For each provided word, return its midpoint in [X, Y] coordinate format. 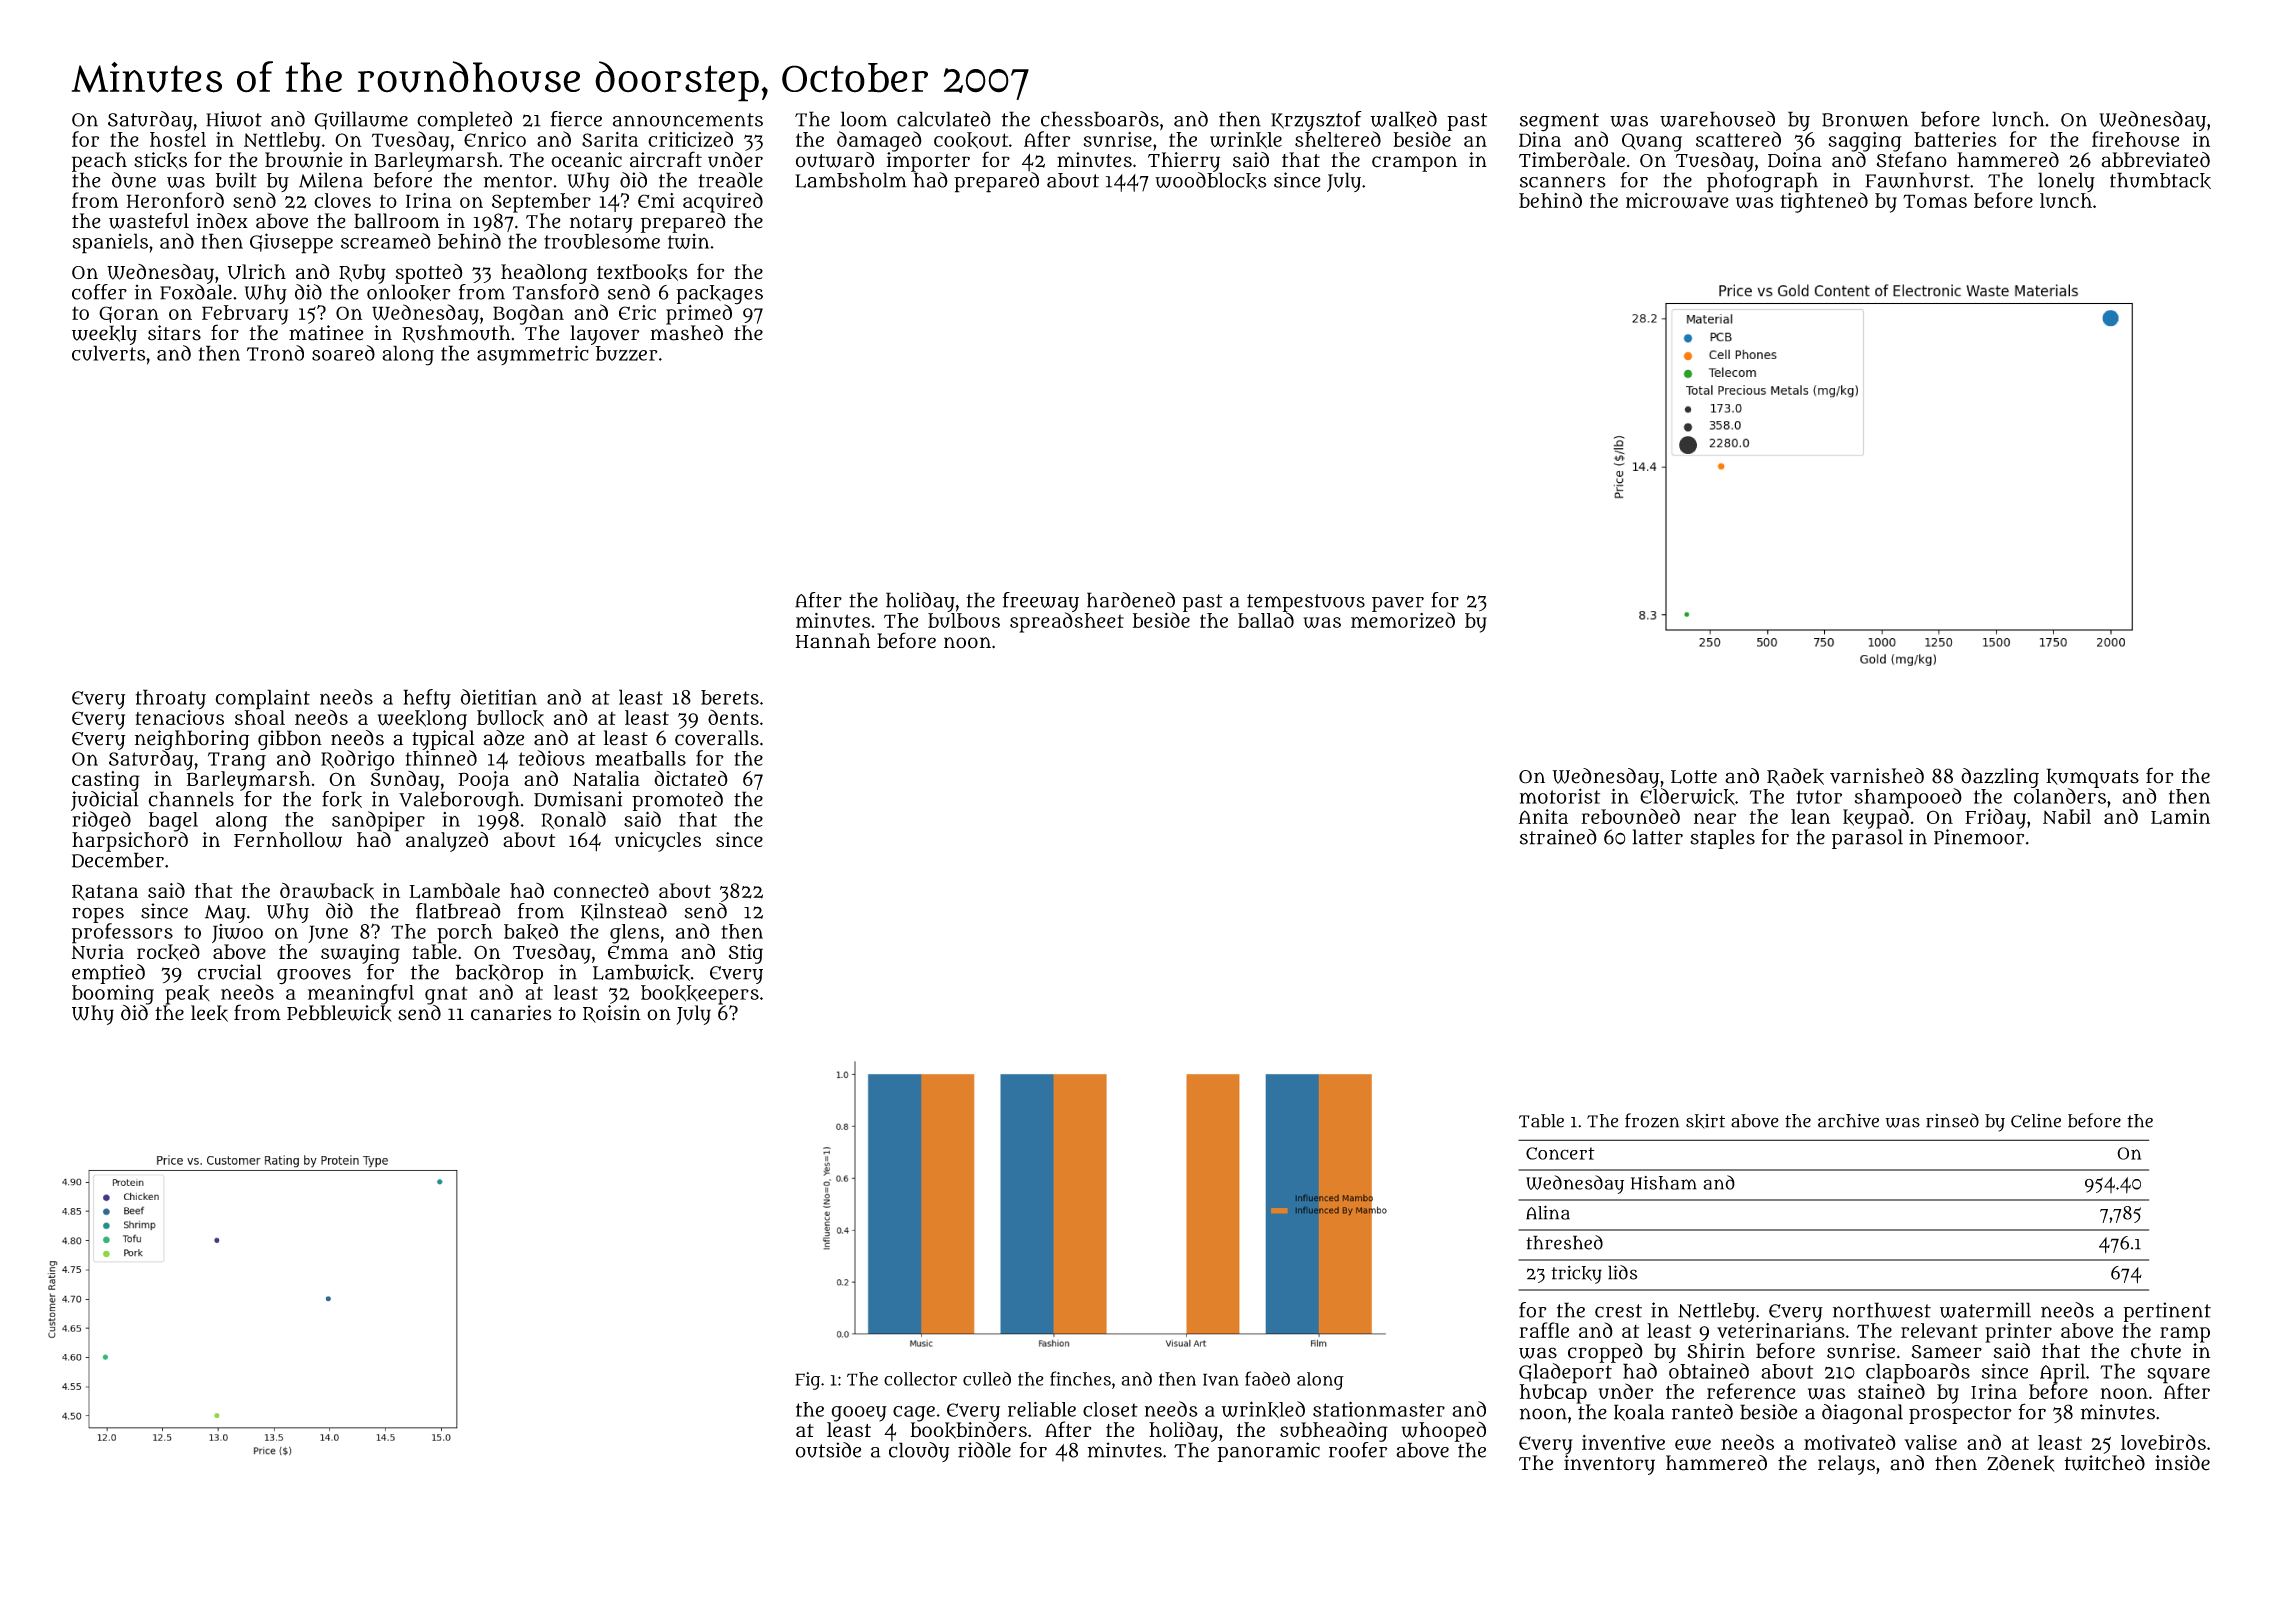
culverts [108, 353]
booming [113, 995]
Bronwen [1865, 120]
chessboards [1100, 119]
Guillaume [361, 120]
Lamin [2180, 817]
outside [828, 1450]
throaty [170, 699]
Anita [1543, 816]
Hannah [833, 641]
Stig [746, 954]
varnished [1877, 776]
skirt [1705, 1121]
